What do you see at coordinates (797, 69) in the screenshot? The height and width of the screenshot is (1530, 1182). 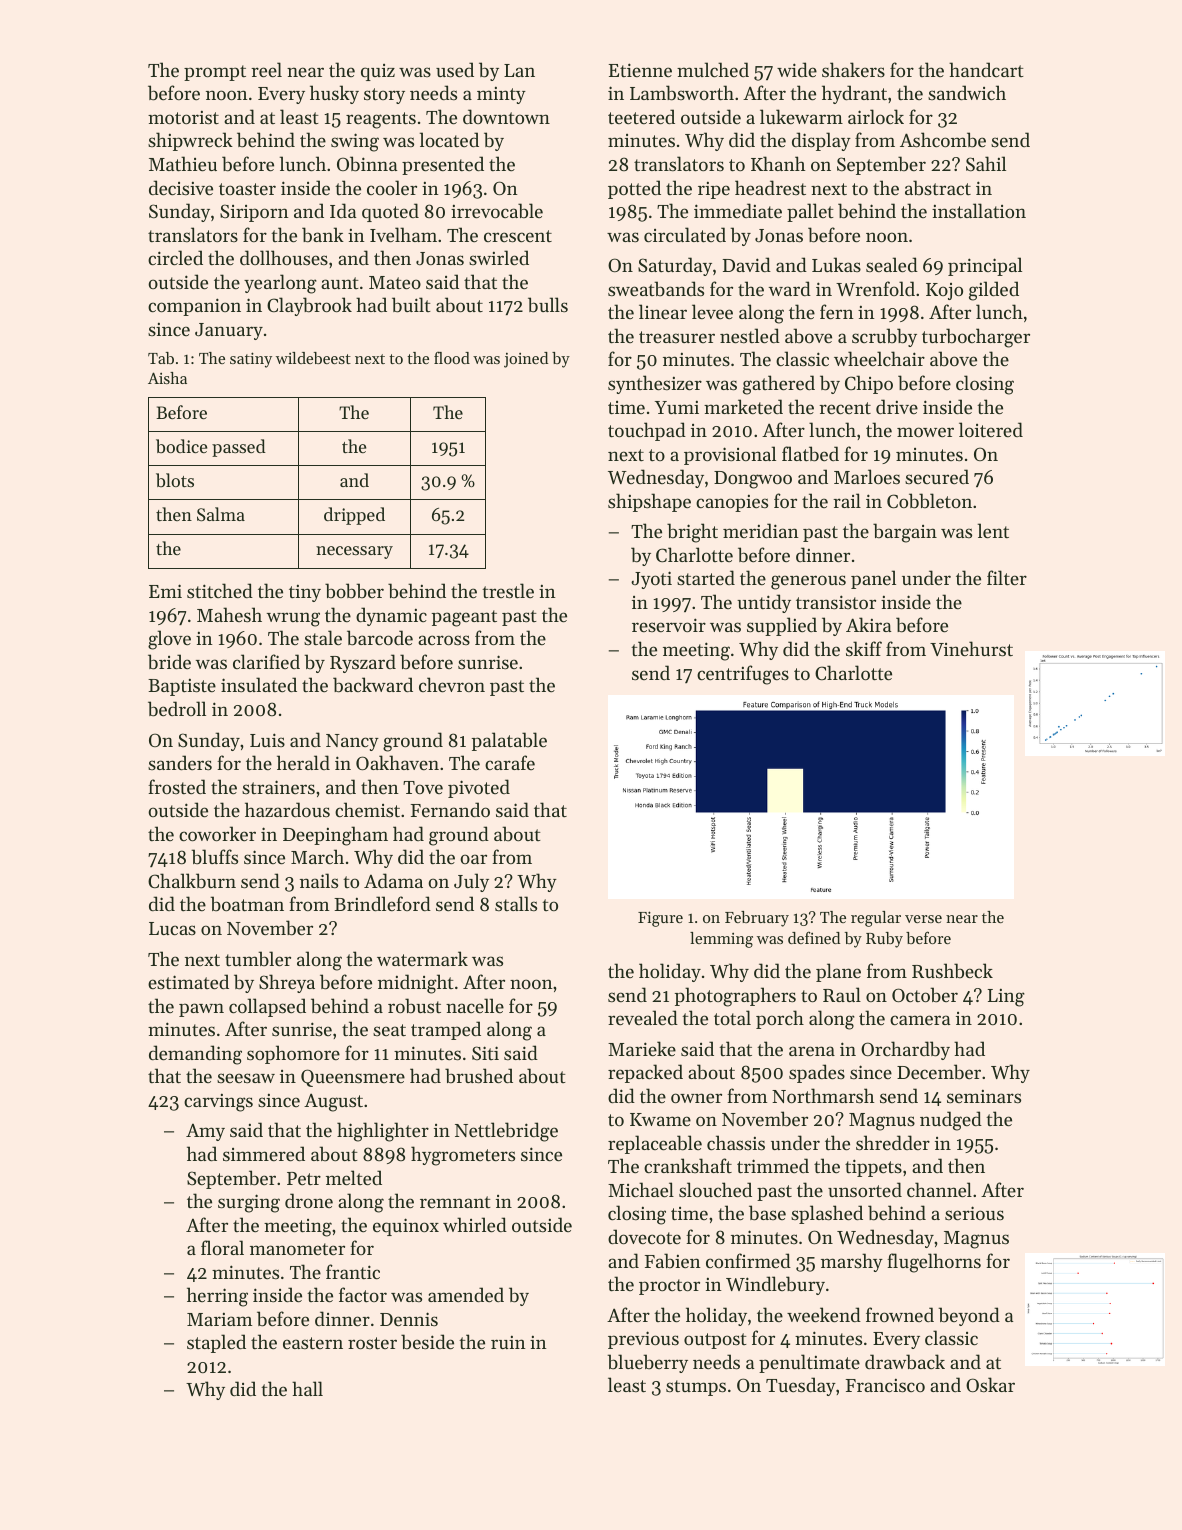 I see `wide` at bounding box center [797, 69].
